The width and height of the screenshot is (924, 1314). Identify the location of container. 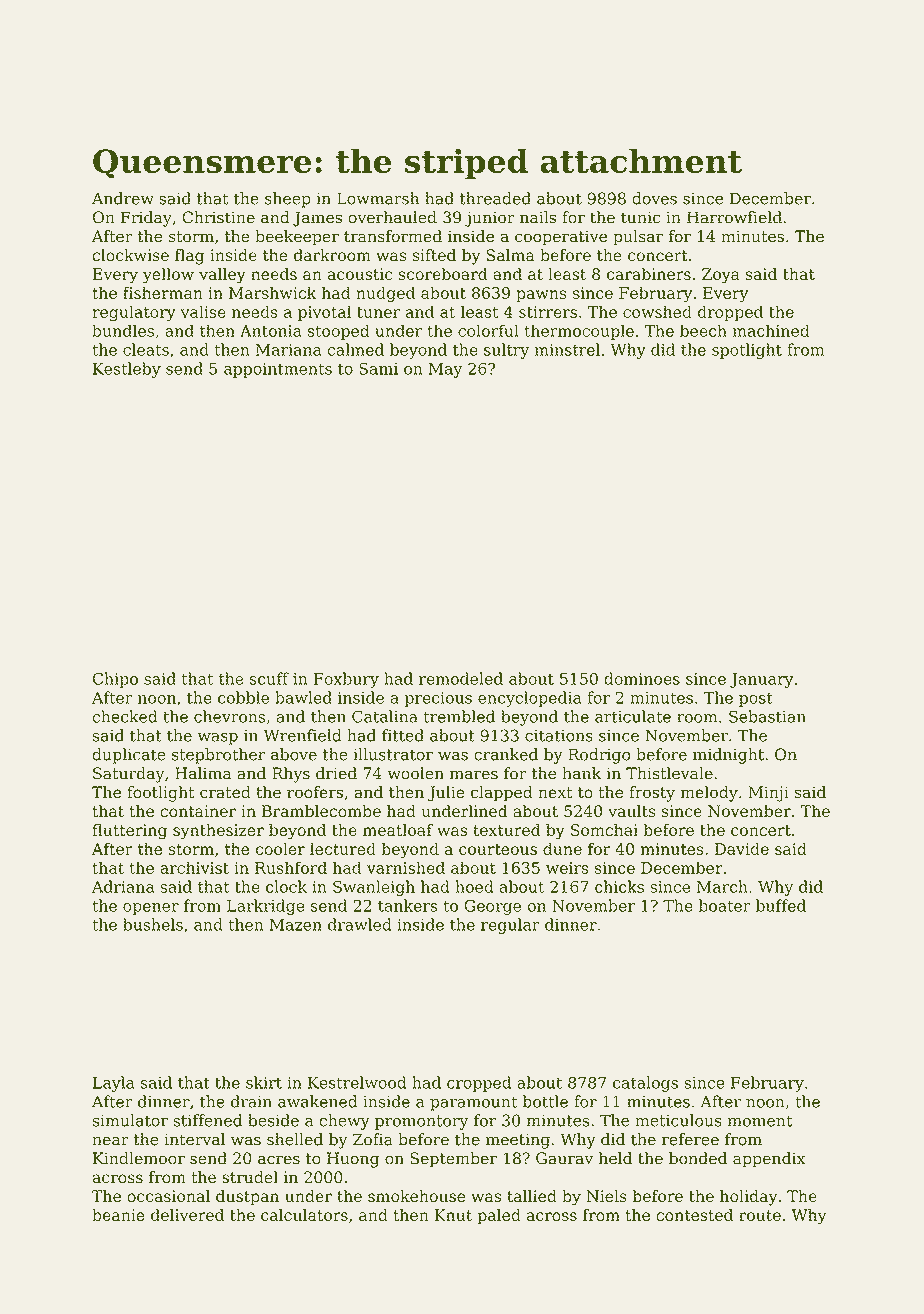
(198, 811).
